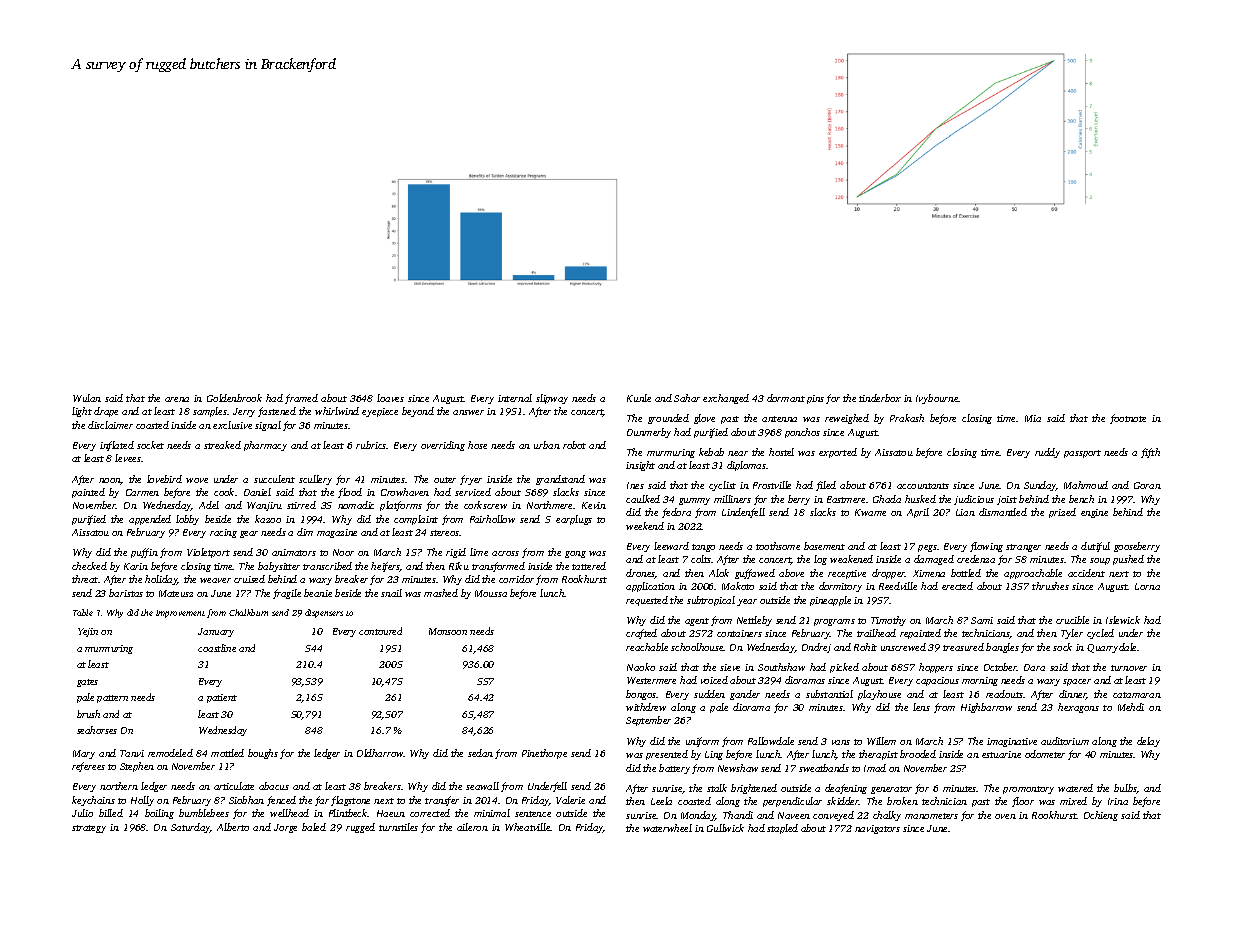 This screenshot has height=952, width=1233. I want to click on Pinethorpe, so click(544, 754).
